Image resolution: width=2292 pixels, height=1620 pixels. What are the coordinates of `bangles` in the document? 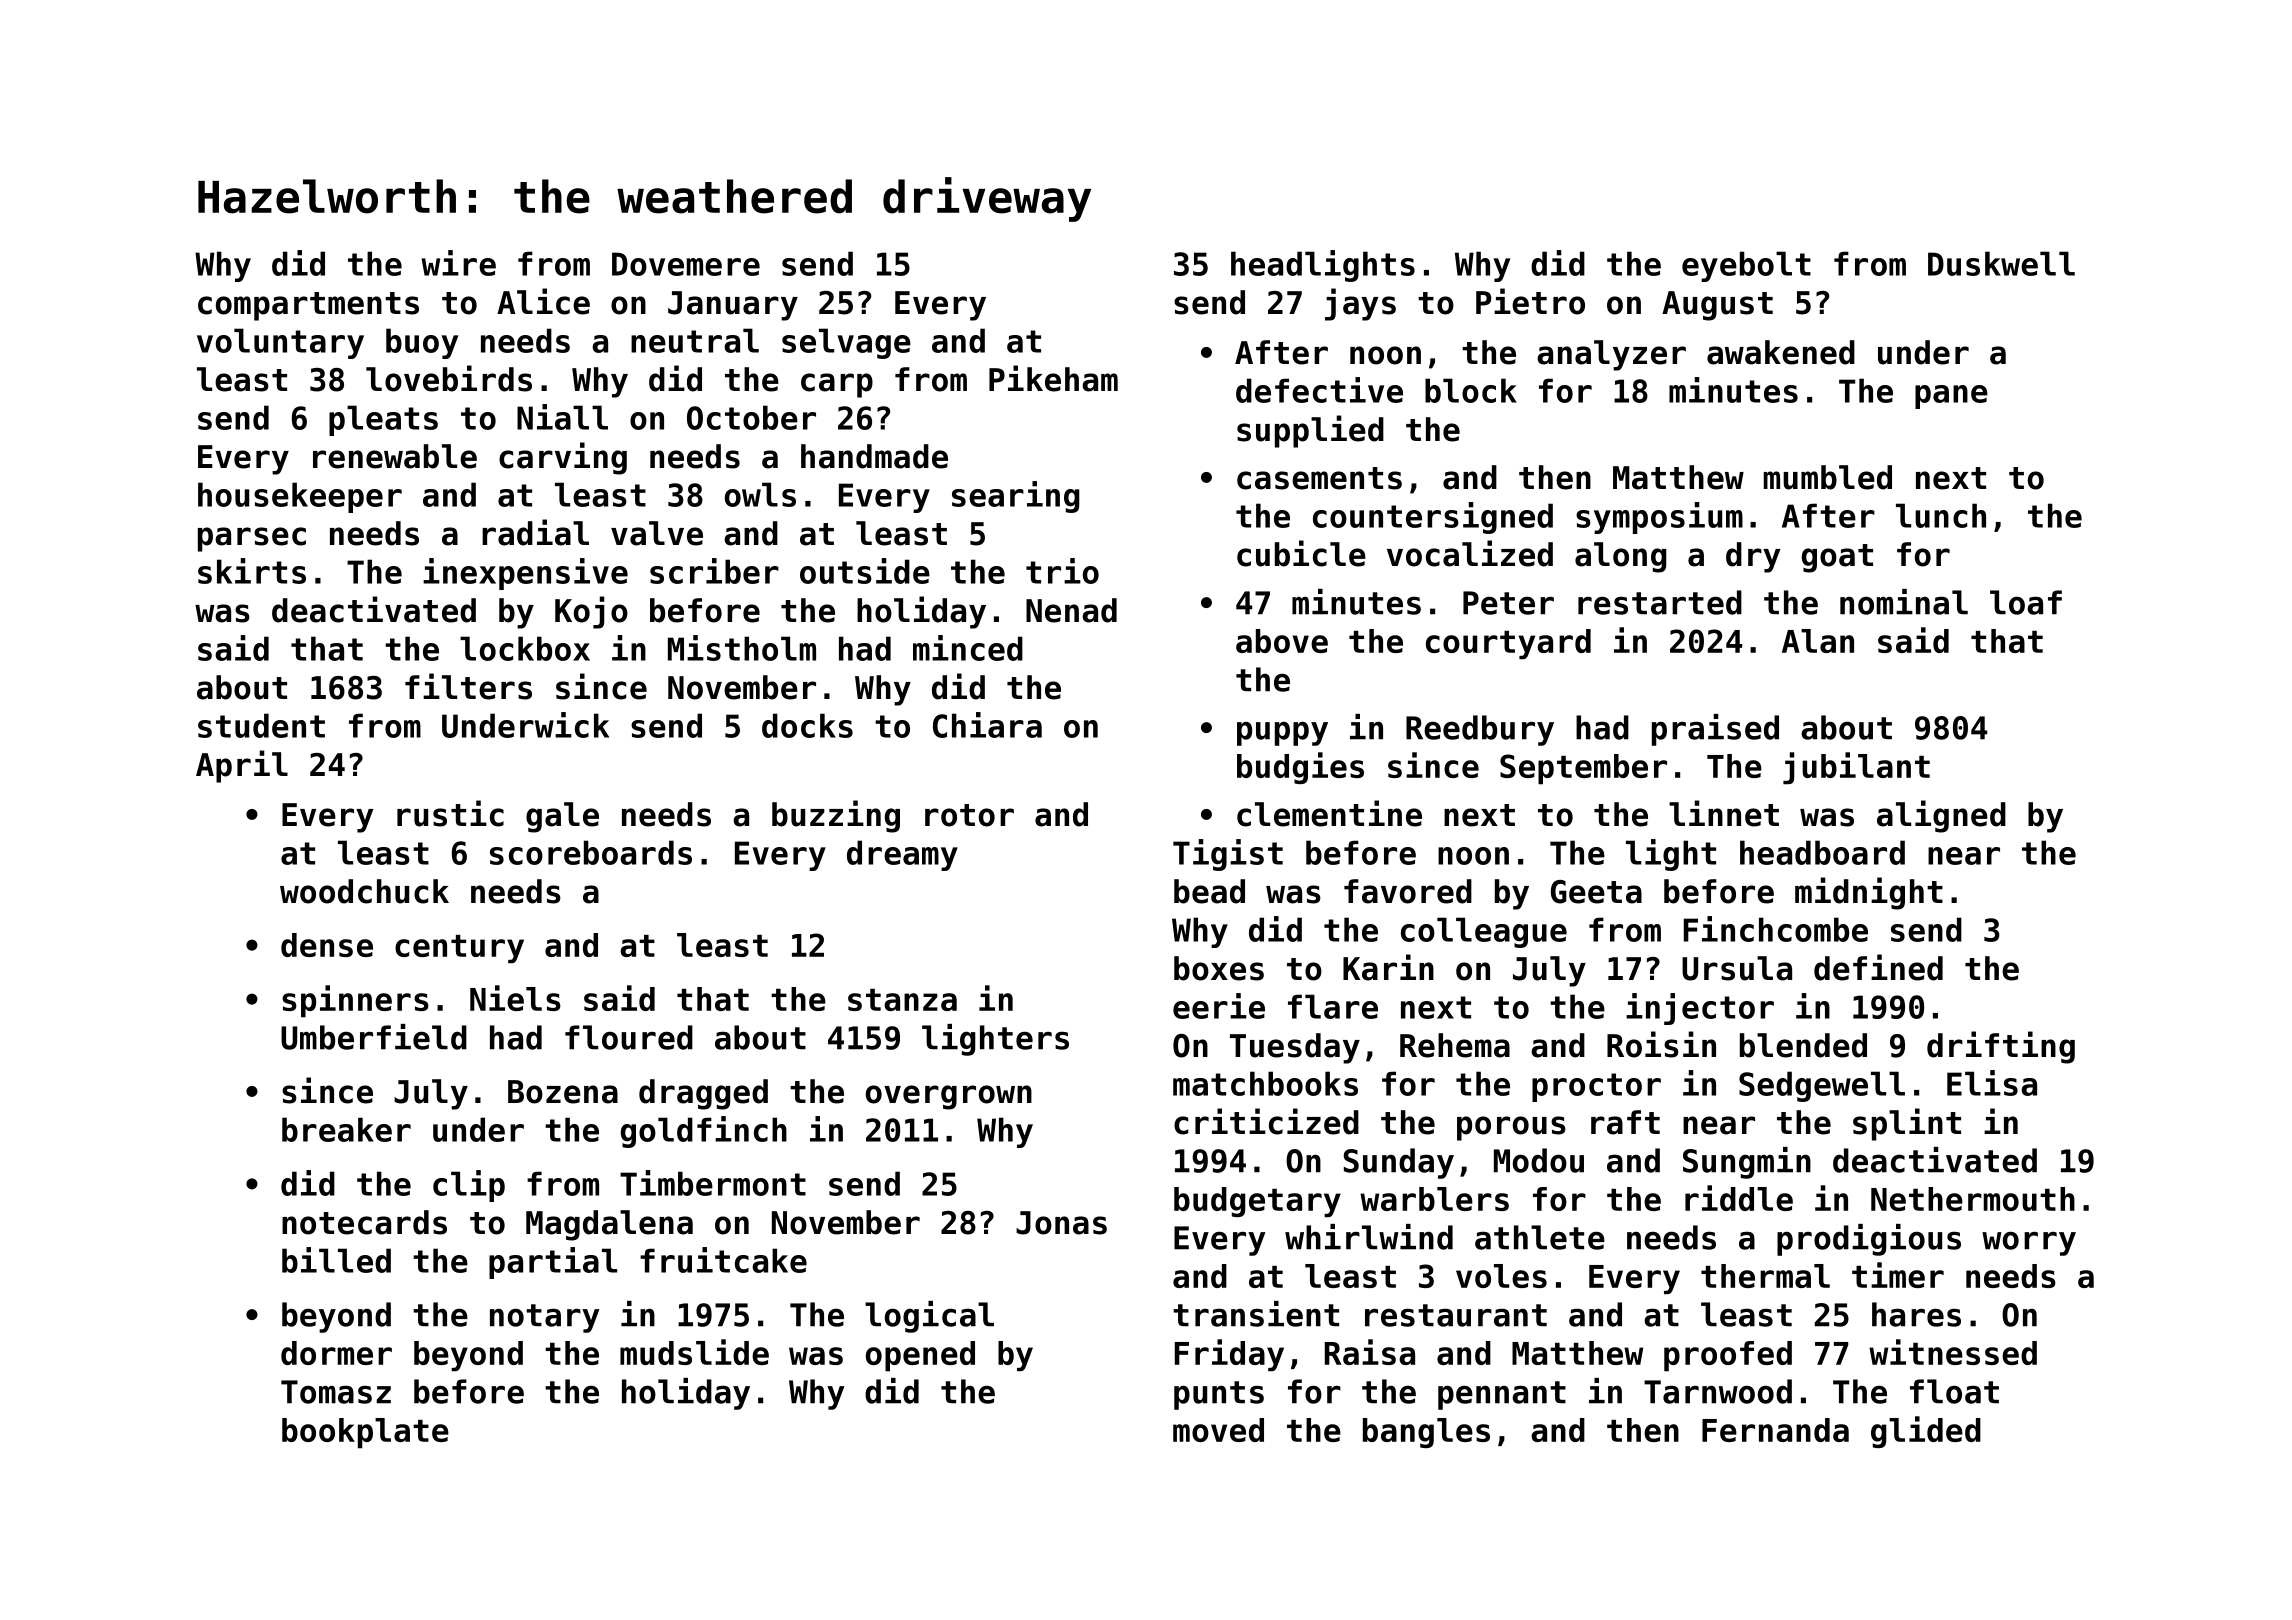 It's located at (1426, 1433).
